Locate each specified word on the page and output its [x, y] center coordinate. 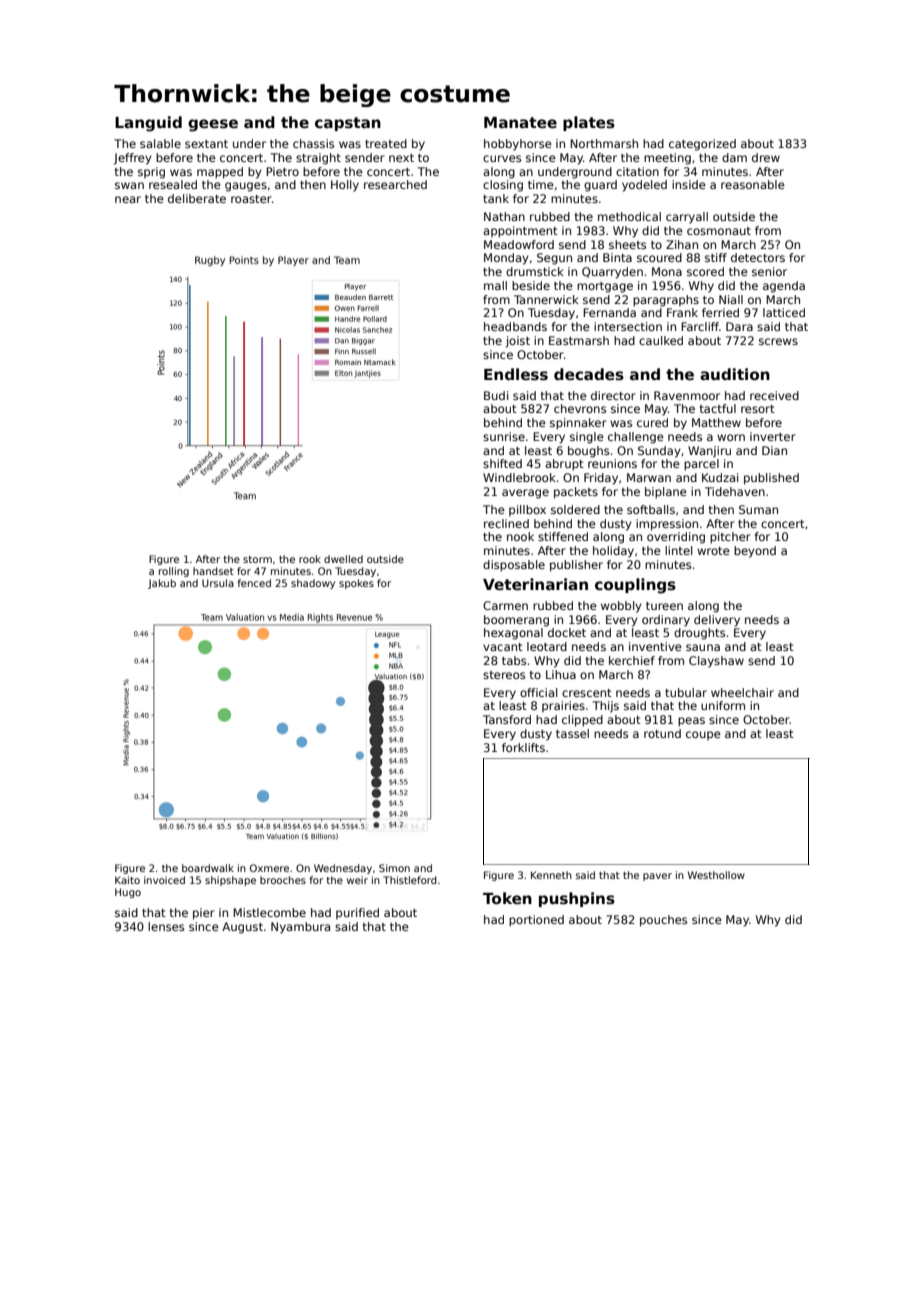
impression [667, 525]
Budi [496, 395]
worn [731, 437]
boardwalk [208, 868]
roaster [251, 199]
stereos [504, 675]
